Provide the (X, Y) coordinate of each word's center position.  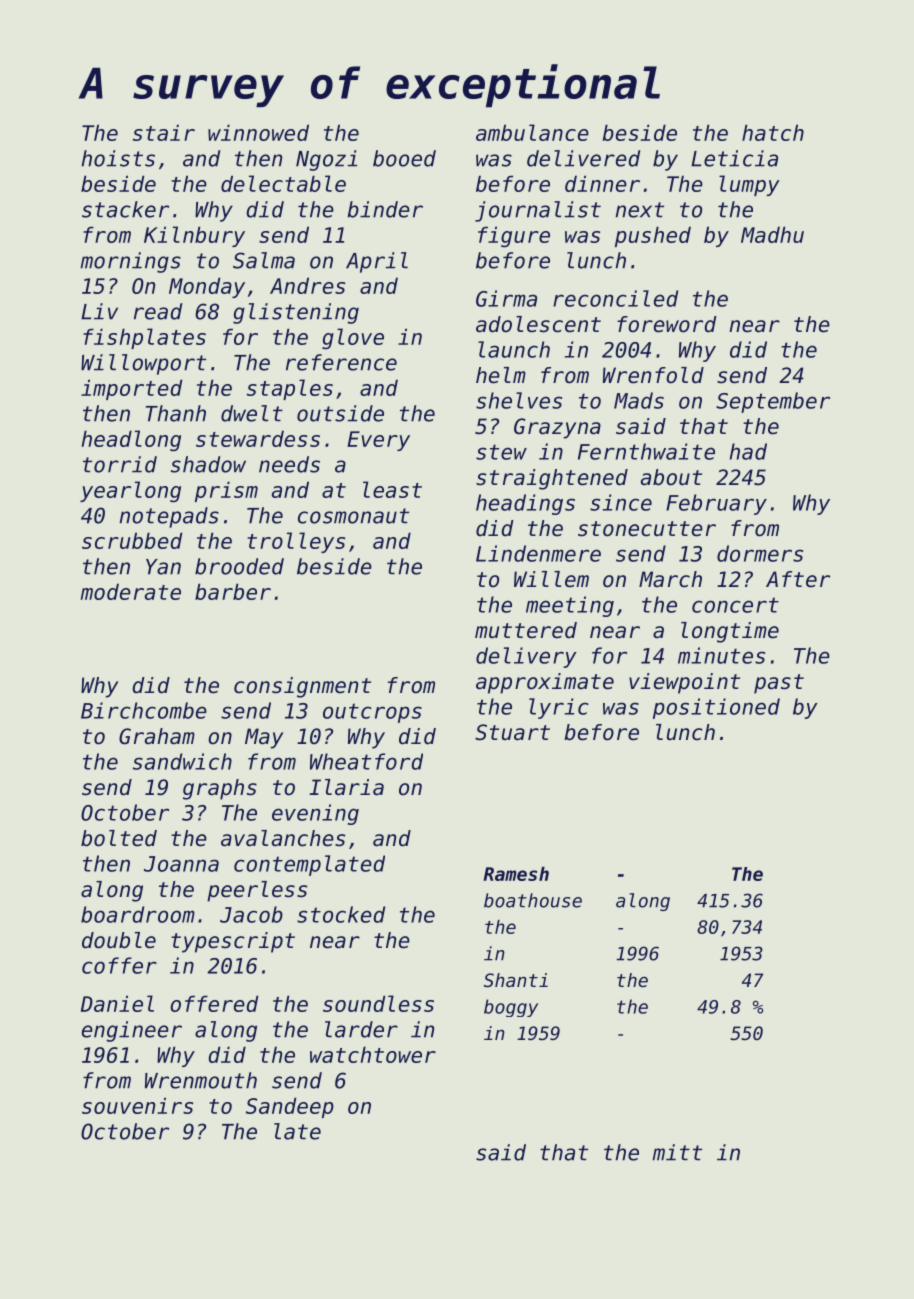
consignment (302, 687)
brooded (239, 566)
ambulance (532, 132)
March (670, 579)
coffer (119, 965)
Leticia (734, 158)
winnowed (258, 132)
